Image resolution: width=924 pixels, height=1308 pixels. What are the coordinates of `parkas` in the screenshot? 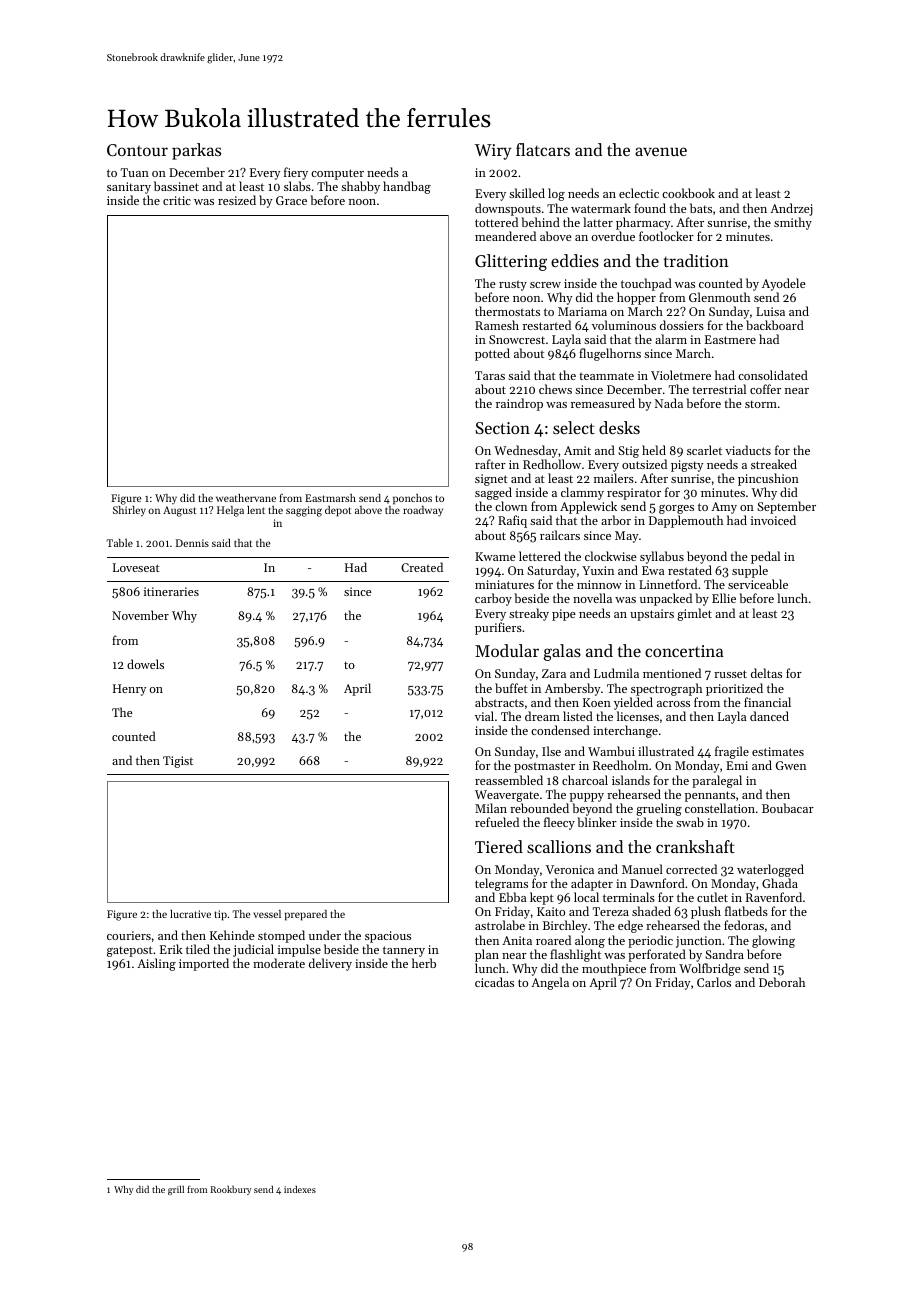 It's located at (196, 151).
